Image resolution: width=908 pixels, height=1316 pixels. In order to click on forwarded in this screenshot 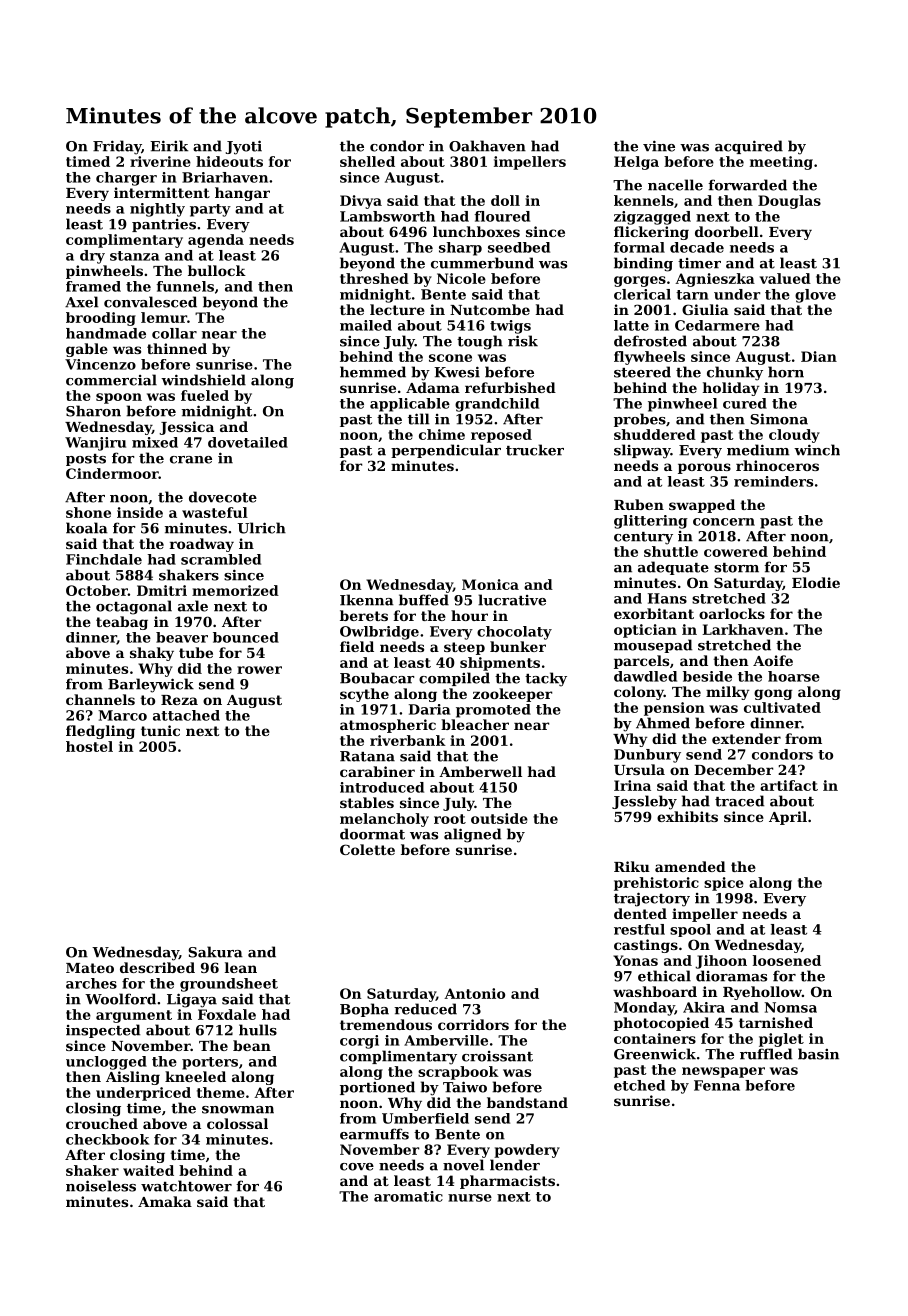, I will do `click(747, 185)`.
